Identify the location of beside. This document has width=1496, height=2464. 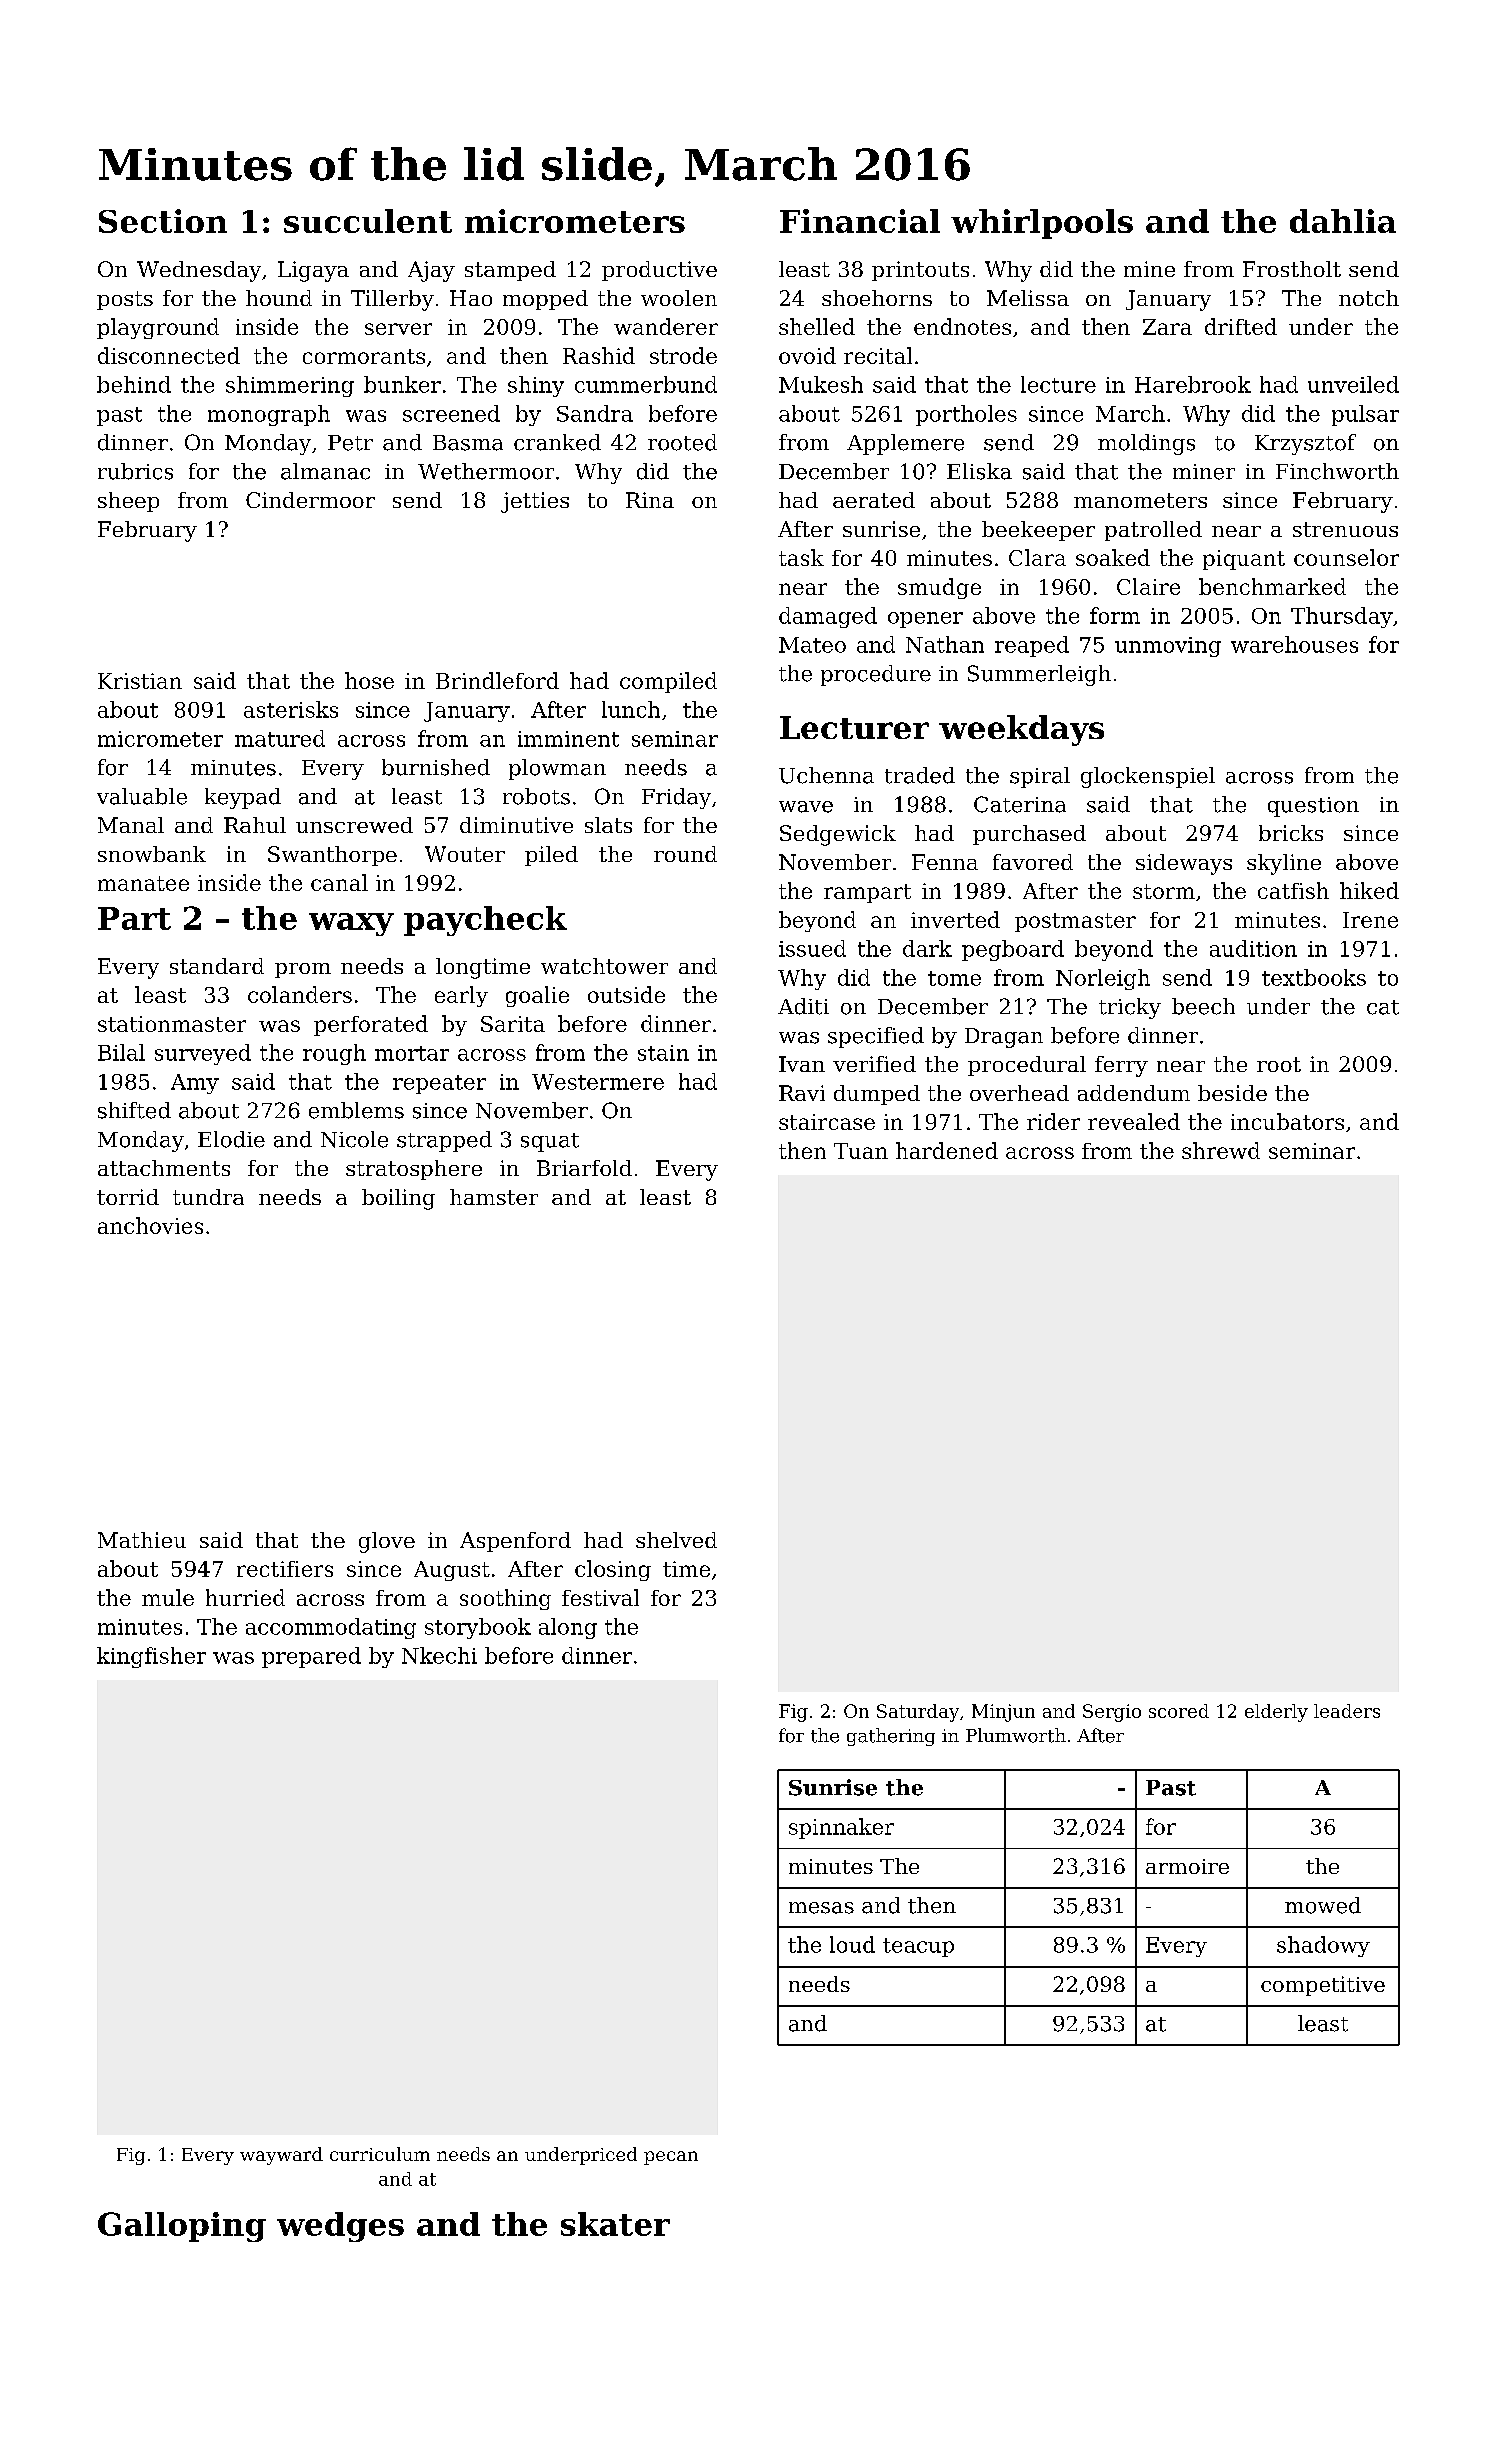
(1232, 1093).
